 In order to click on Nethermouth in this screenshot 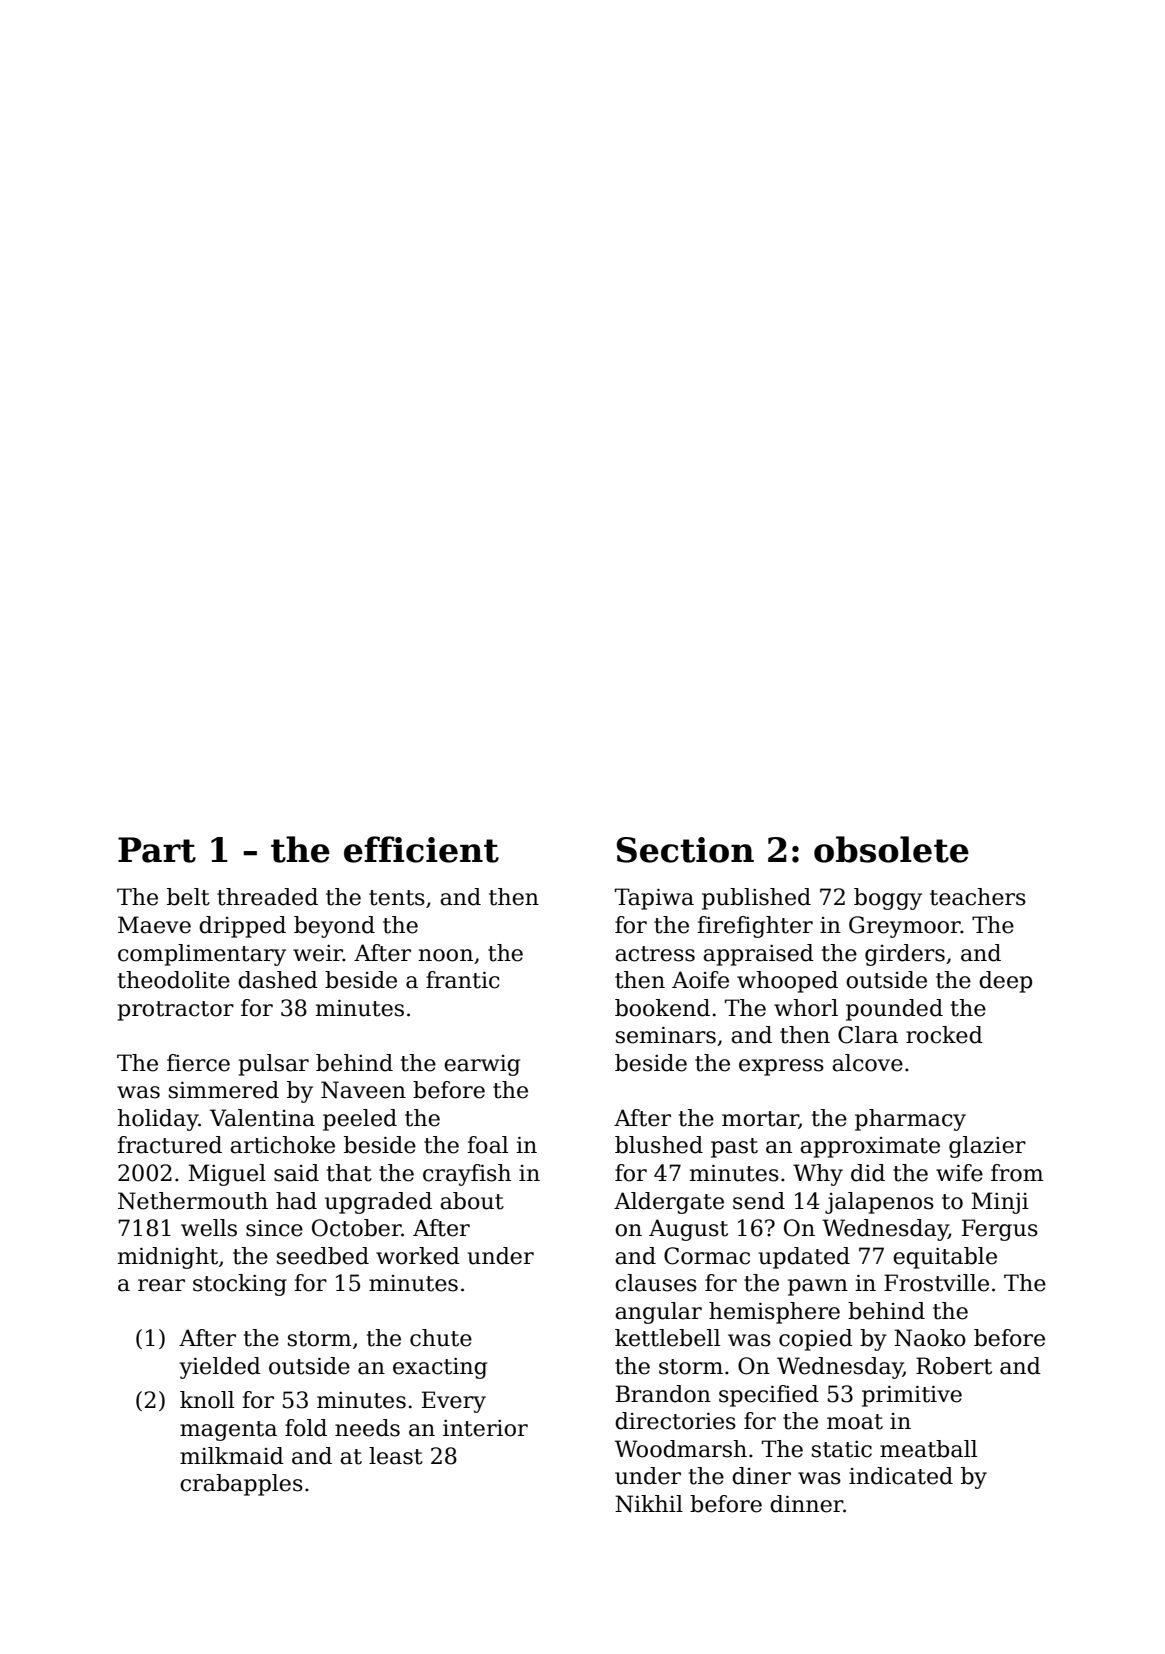, I will do `click(193, 1201)`.
